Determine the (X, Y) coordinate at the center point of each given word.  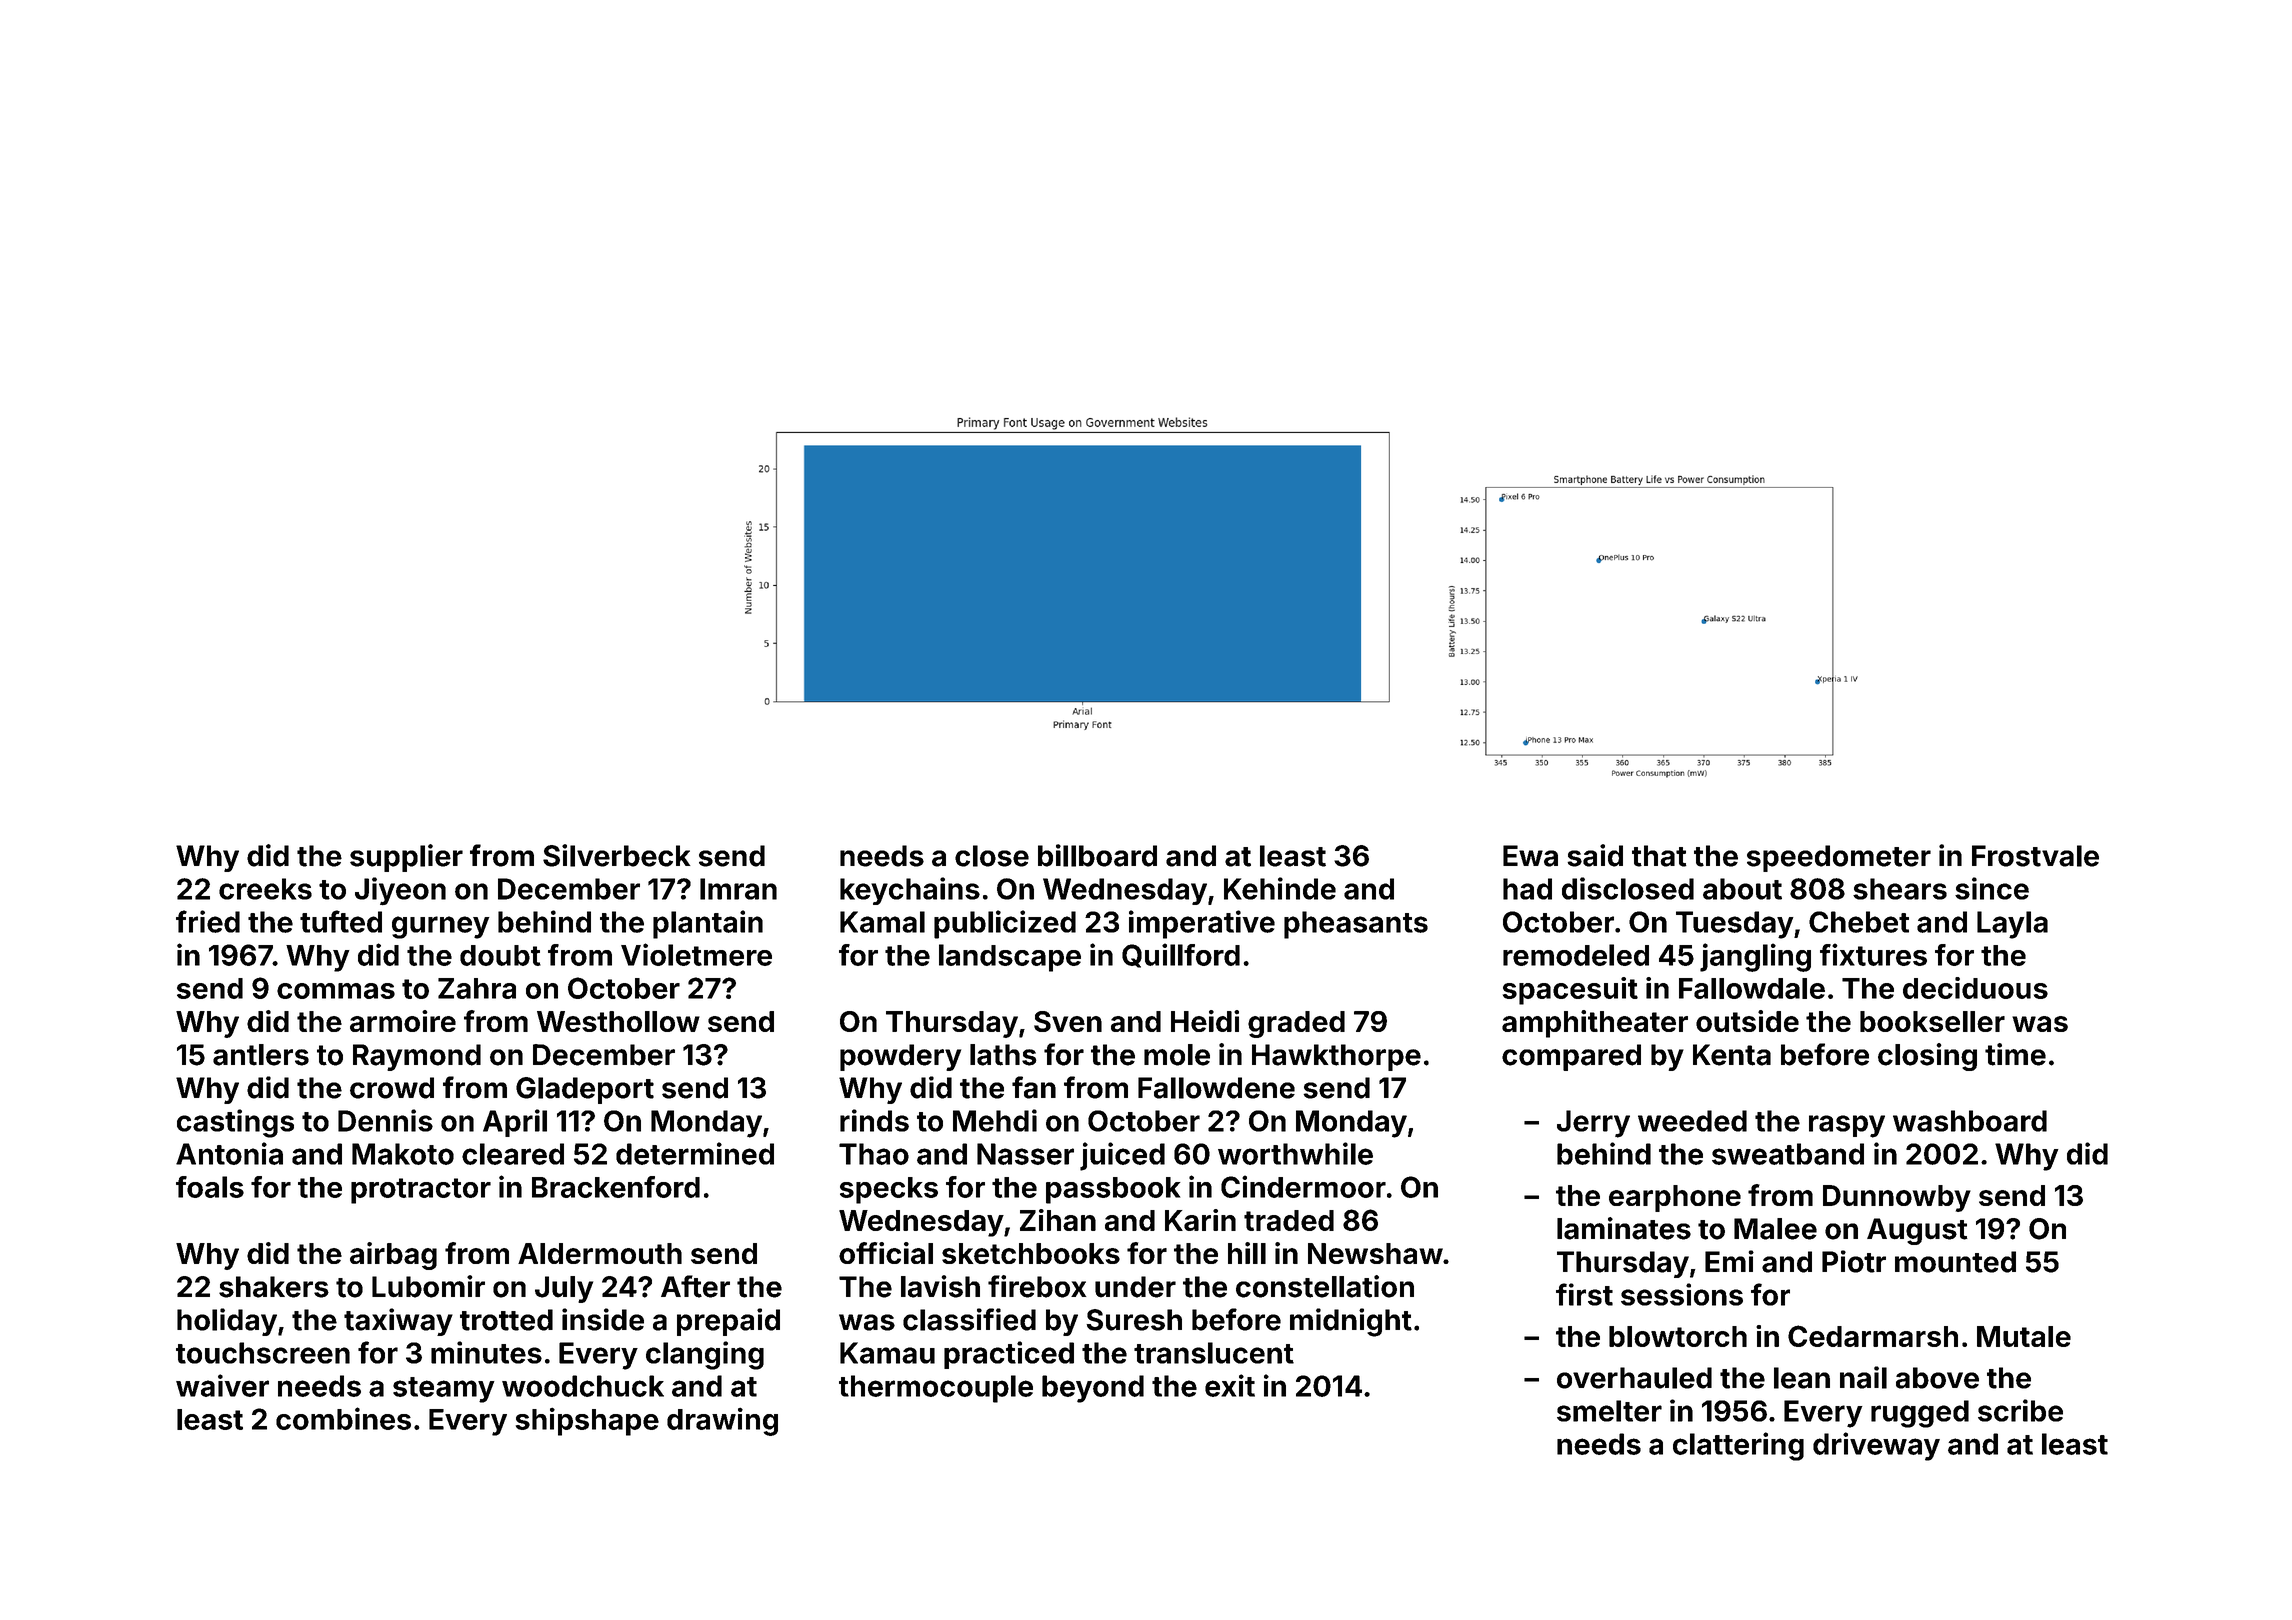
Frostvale (2035, 856)
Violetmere (696, 954)
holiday (227, 1322)
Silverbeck (616, 855)
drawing (722, 1421)
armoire (403, 1021)
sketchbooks (1031, 1253)
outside (1747, 1021)
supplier (406, 858)
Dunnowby (1897, 1198)
